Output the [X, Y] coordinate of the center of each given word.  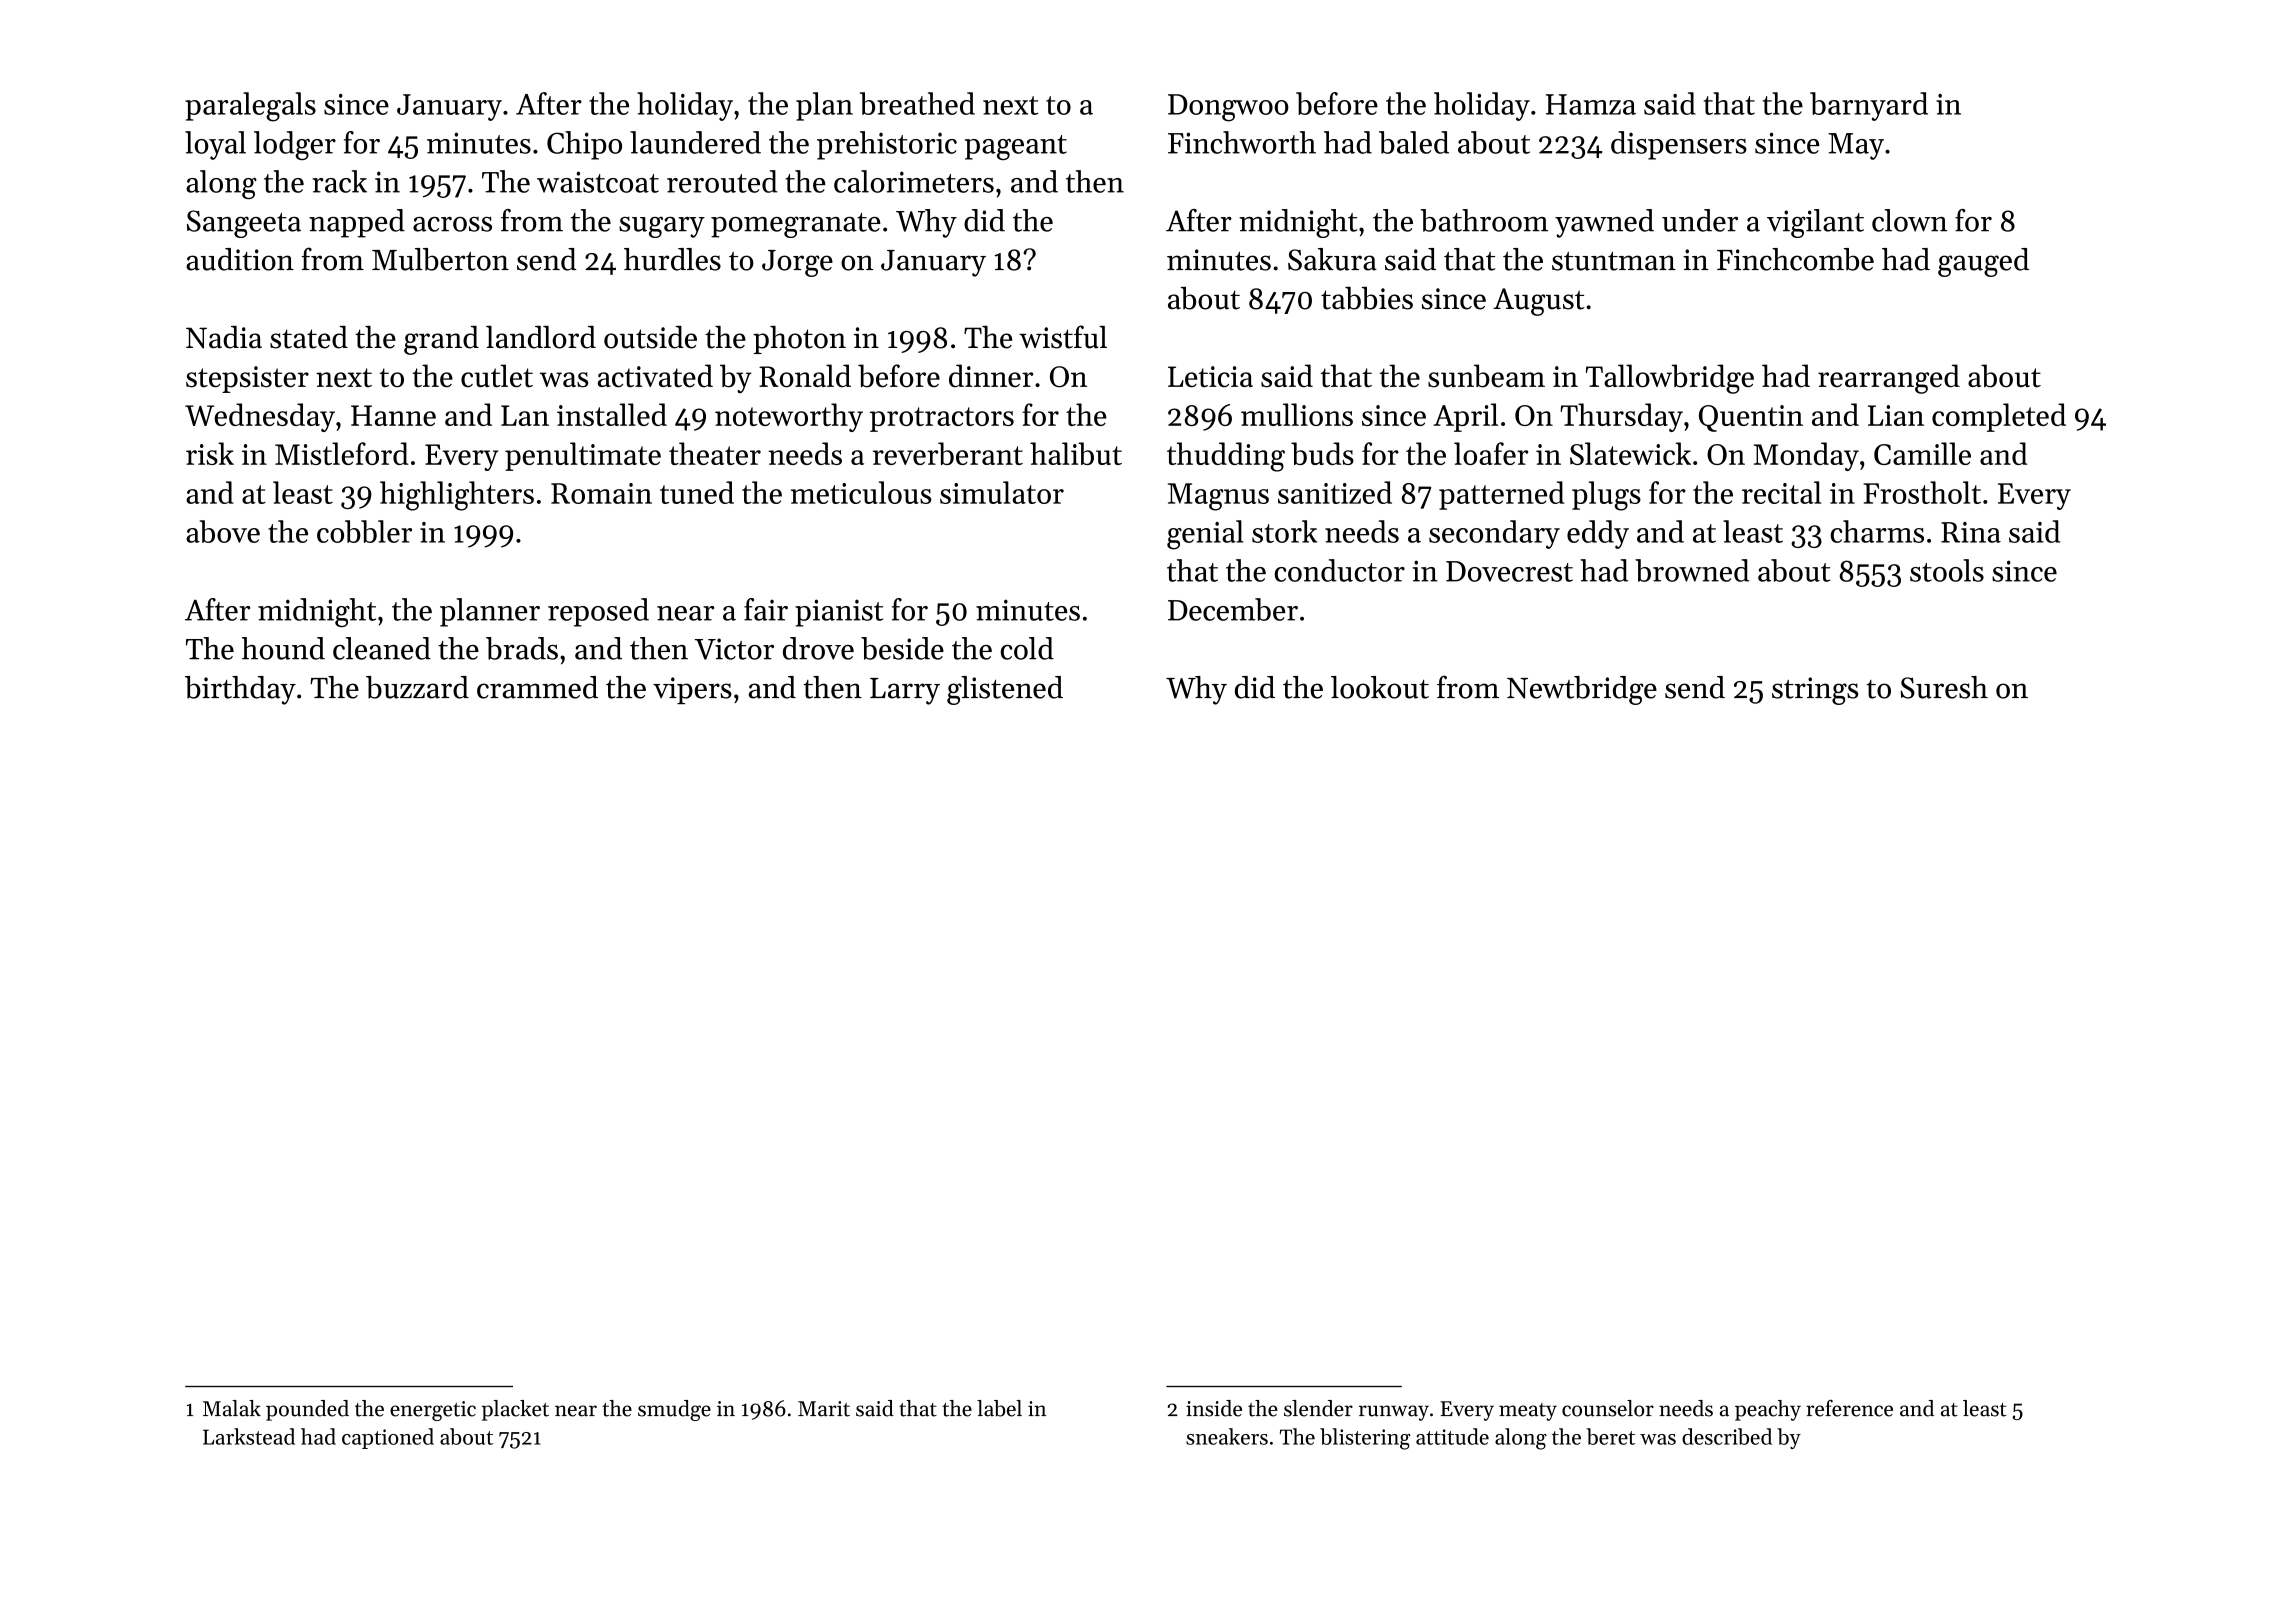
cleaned [382, 648]
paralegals [250, 107]
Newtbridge [1582, 690]
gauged [1983, 262]
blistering [1365, 1439]
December [1233, 609]
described [1727, 1436]
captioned [388, 1438]
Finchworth [1242, 142]
